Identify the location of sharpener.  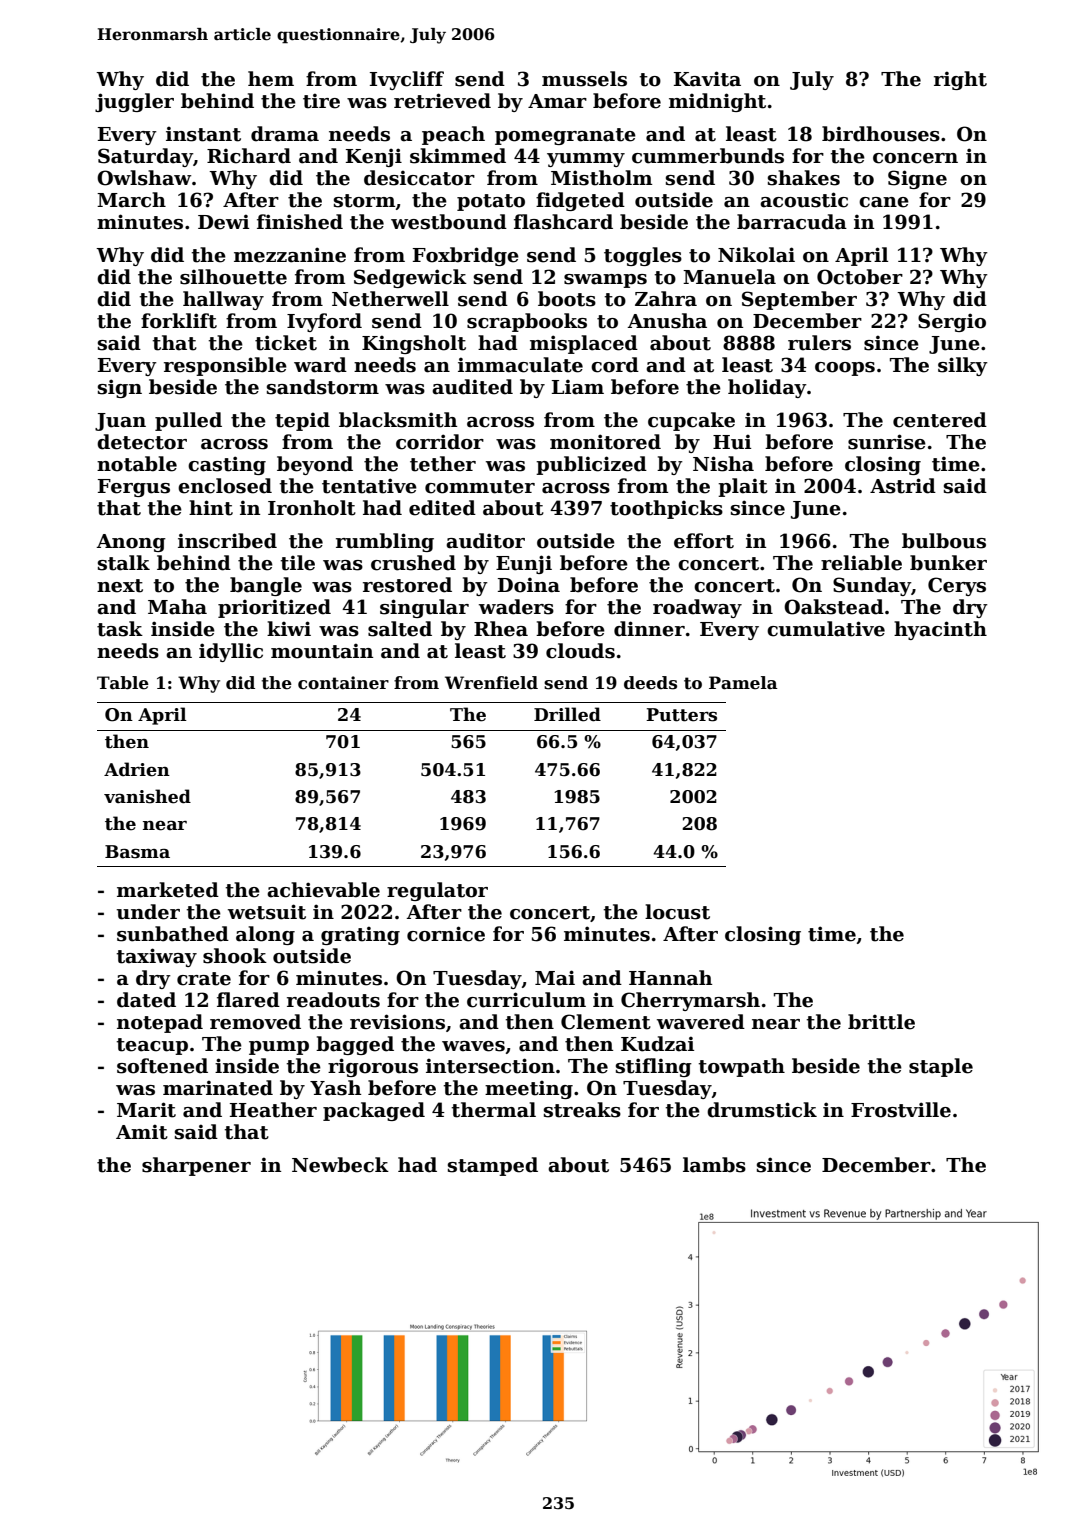
(196, 1166).
